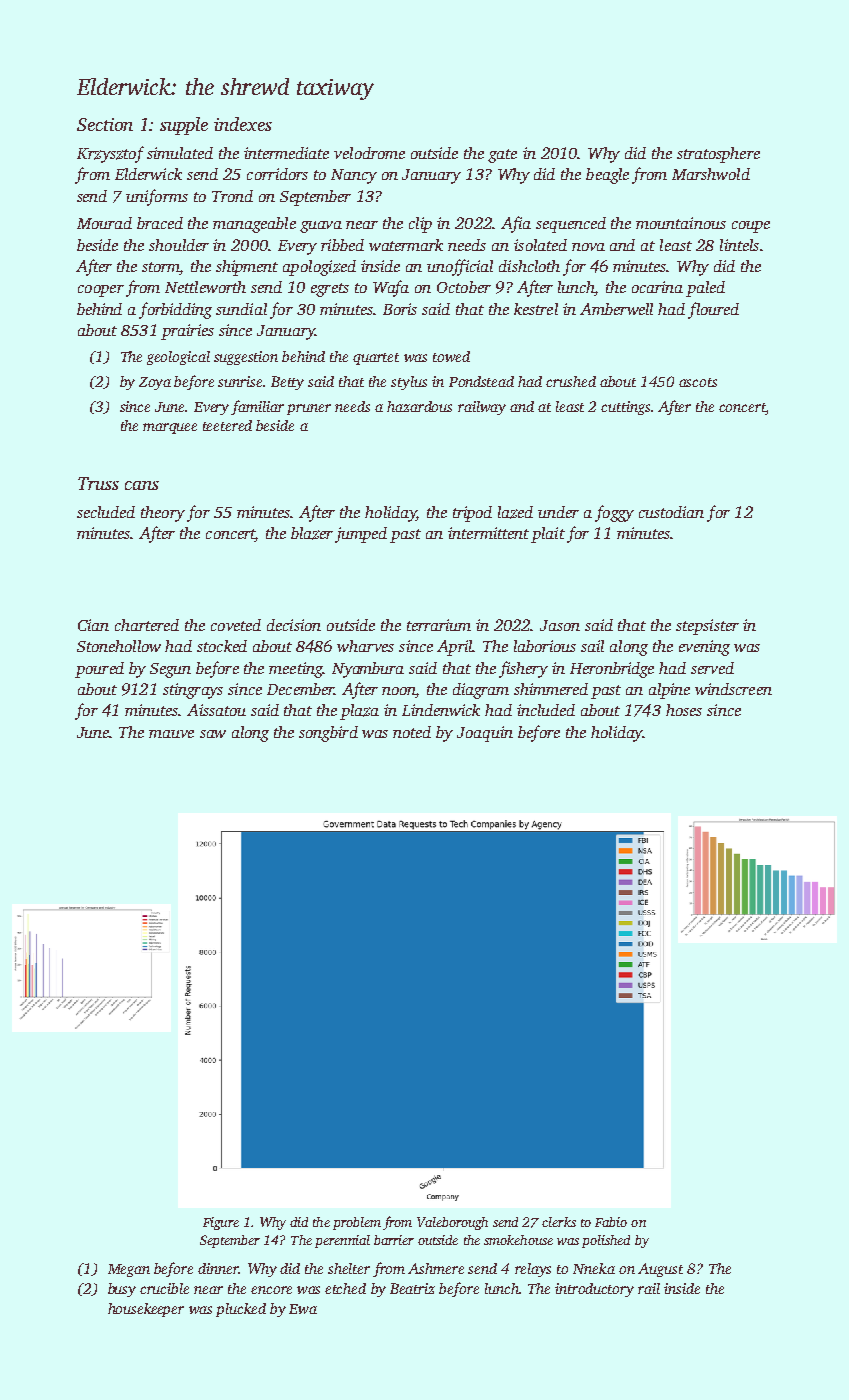 This screenshot has height=1400, width=849. I want to click on hoses, so click(684, 710).
